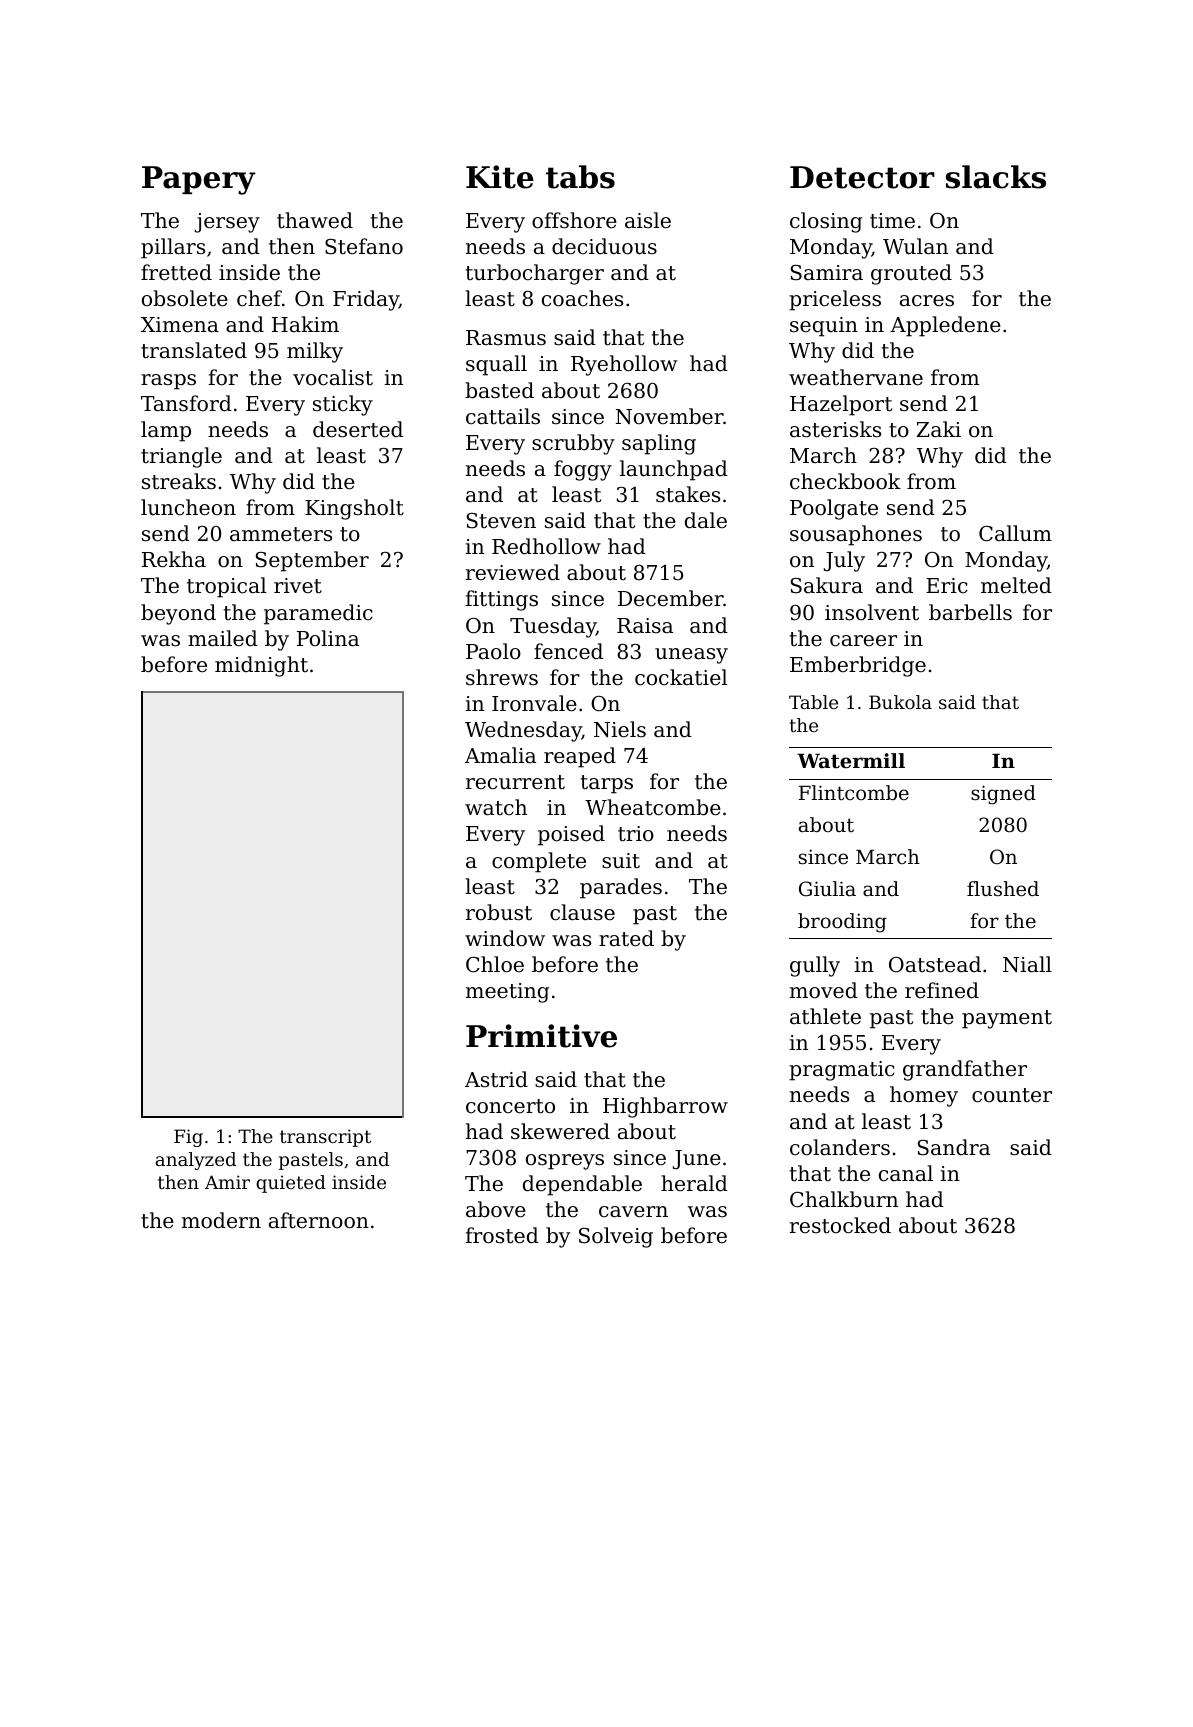 The image size is (1193, 1727). I want to click on November, so click(670, 416).
